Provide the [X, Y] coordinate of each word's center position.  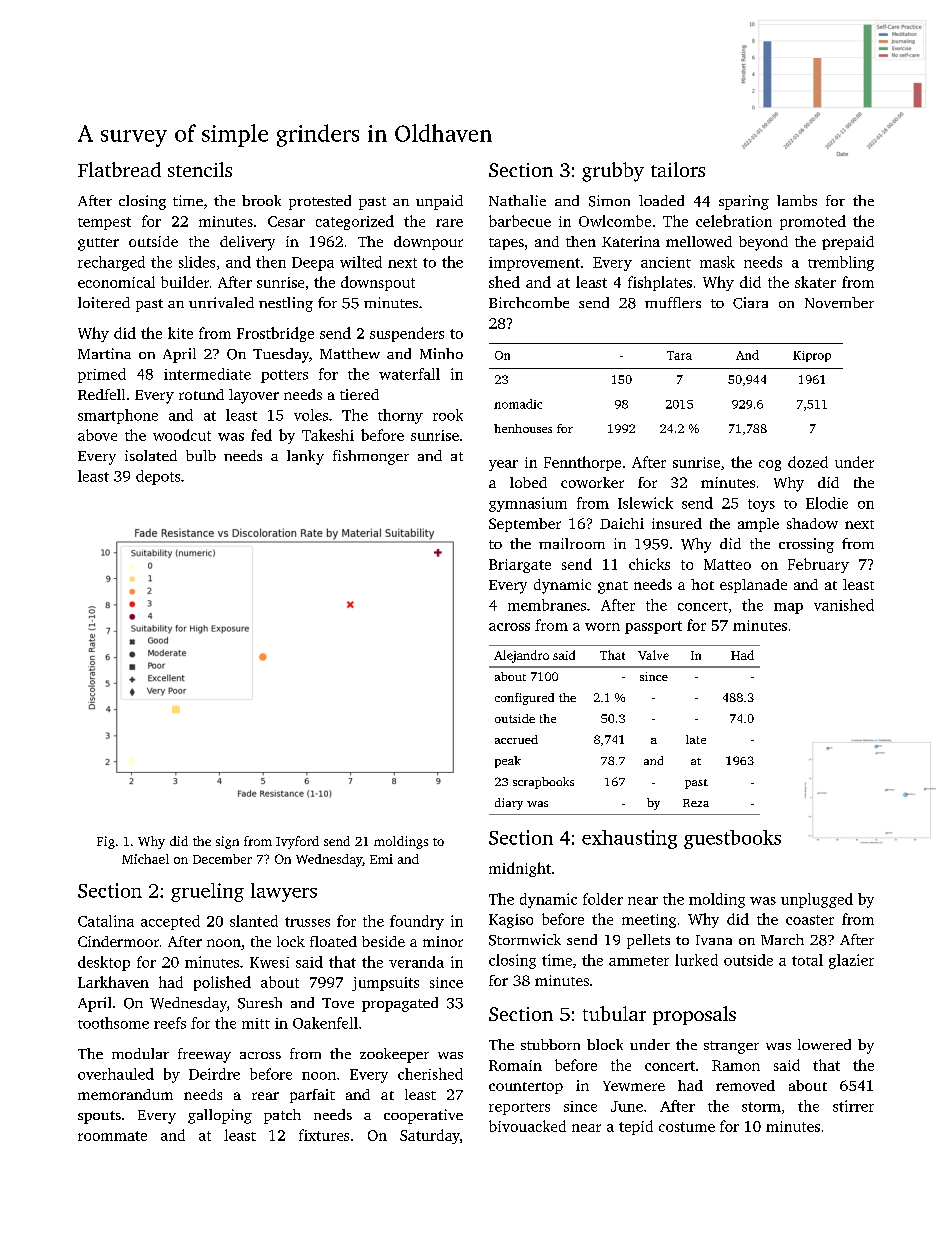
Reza [696, 803]
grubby [613, 172]
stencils [200, 169]
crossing [806, 545]
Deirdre [214, 1074]
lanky [305, 457]
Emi [381, 859]
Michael [145, 859]
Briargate [520, 566]
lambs [797, 200]
